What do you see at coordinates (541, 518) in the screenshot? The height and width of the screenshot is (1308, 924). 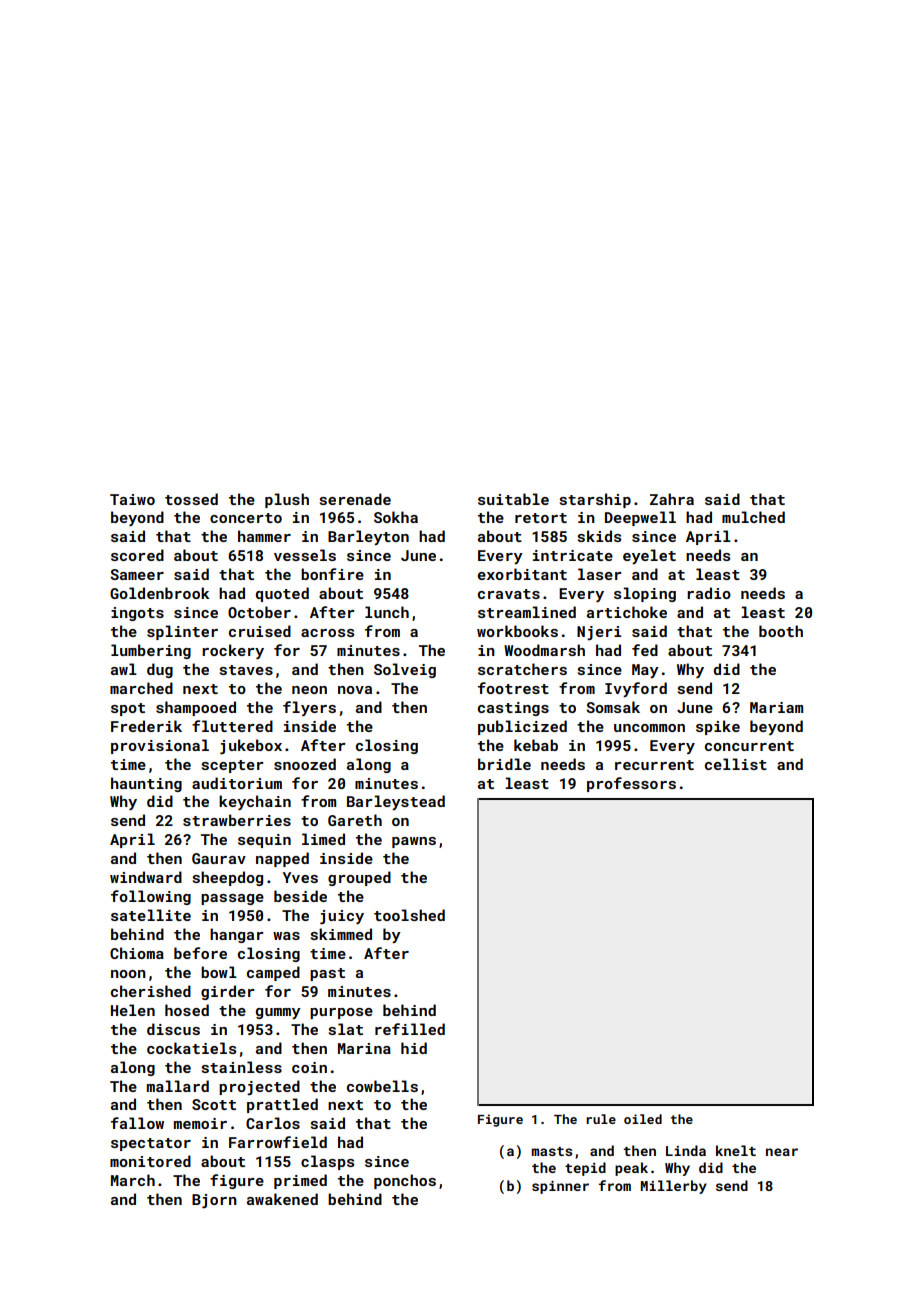 I see `retort` at bounding box center [541, 518].
